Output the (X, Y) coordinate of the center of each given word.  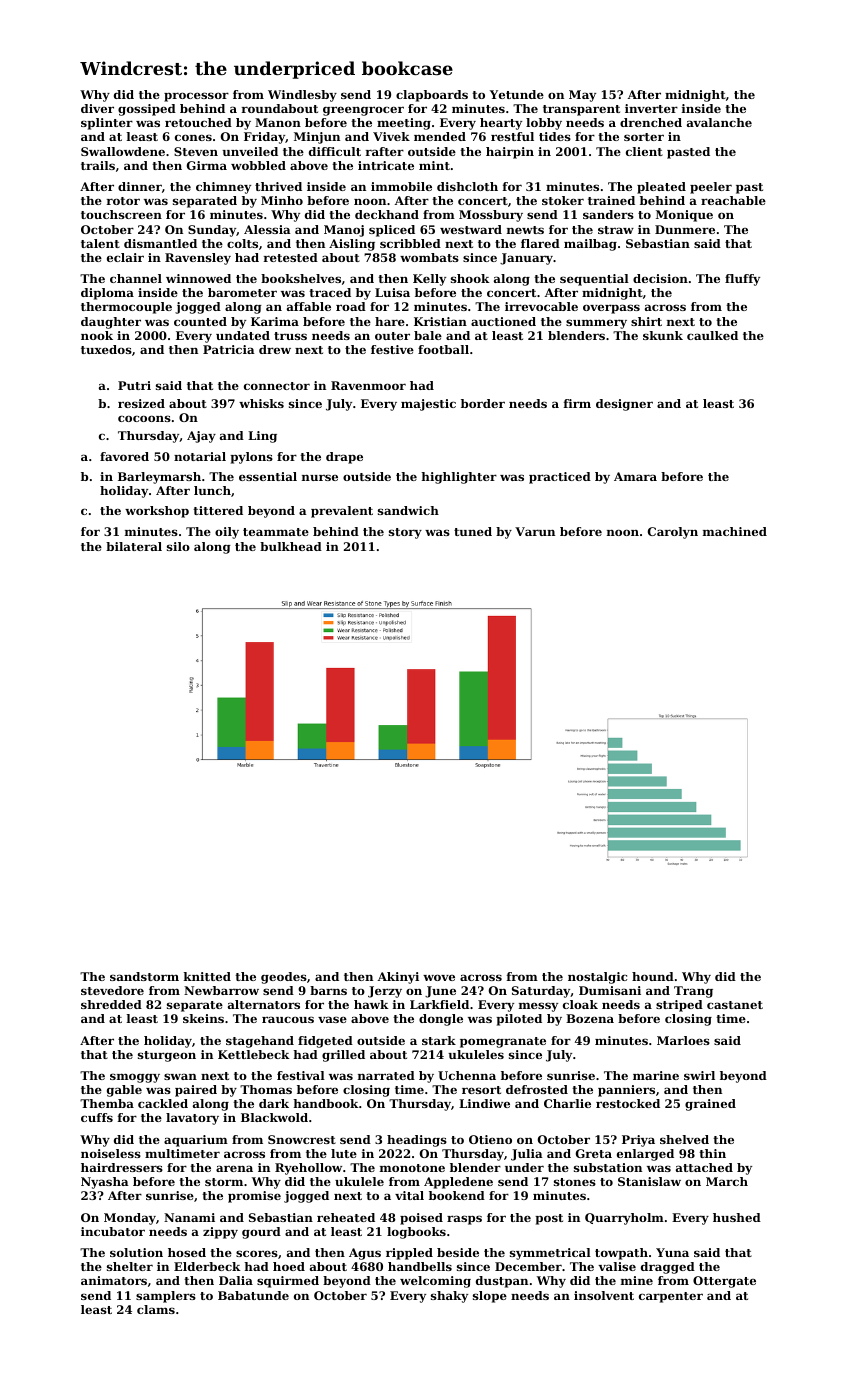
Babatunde (253, 1295)
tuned (473, 531)
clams (156, 1309)
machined (735, 531)
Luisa (392, 292)
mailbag (590, 245)
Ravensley (198, 259)
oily (227, 533)
